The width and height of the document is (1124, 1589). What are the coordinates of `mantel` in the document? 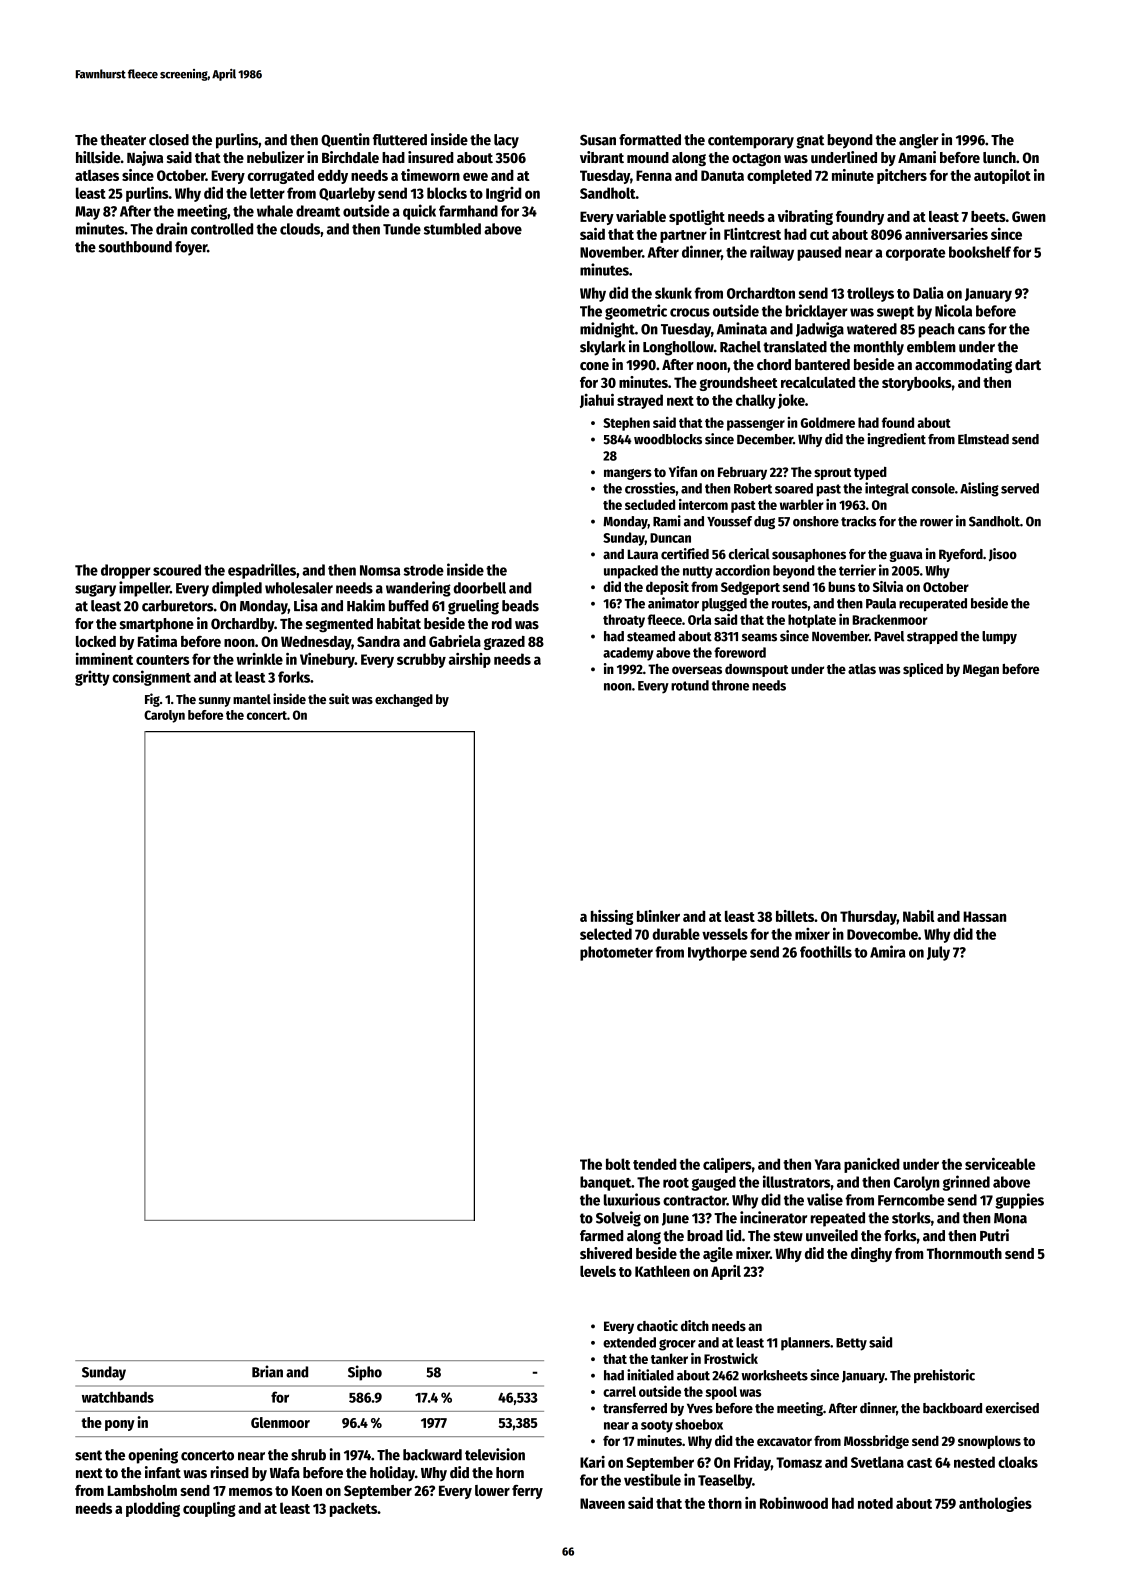 It's located at (252, 699).
